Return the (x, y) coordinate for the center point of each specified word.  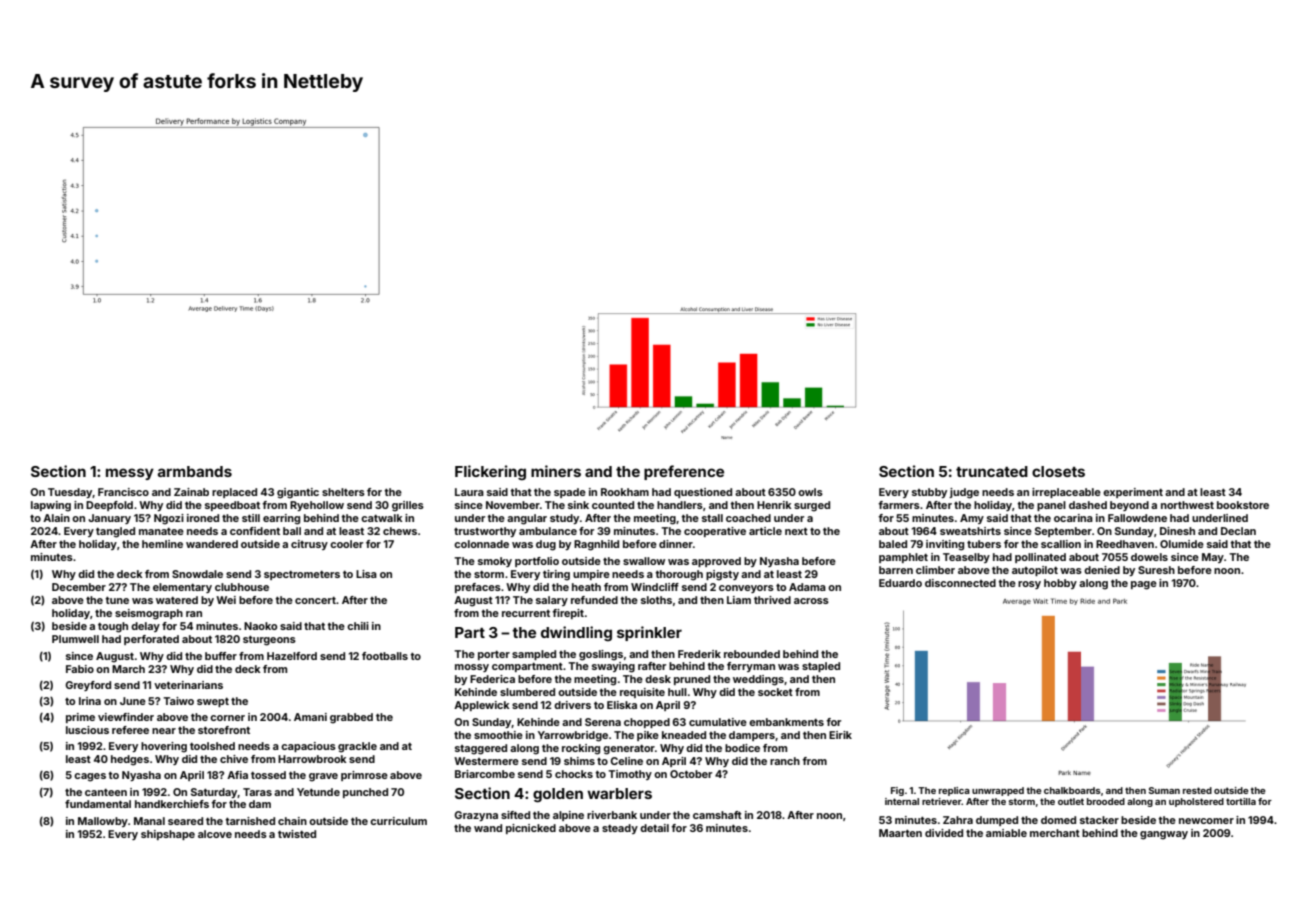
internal (902, 801)
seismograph (149, 614)
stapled (821, 667)
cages (90, 777)
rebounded (752, 654)
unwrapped (998, 791)
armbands (195, 471)
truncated (992, 471)
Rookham (625, 492)
